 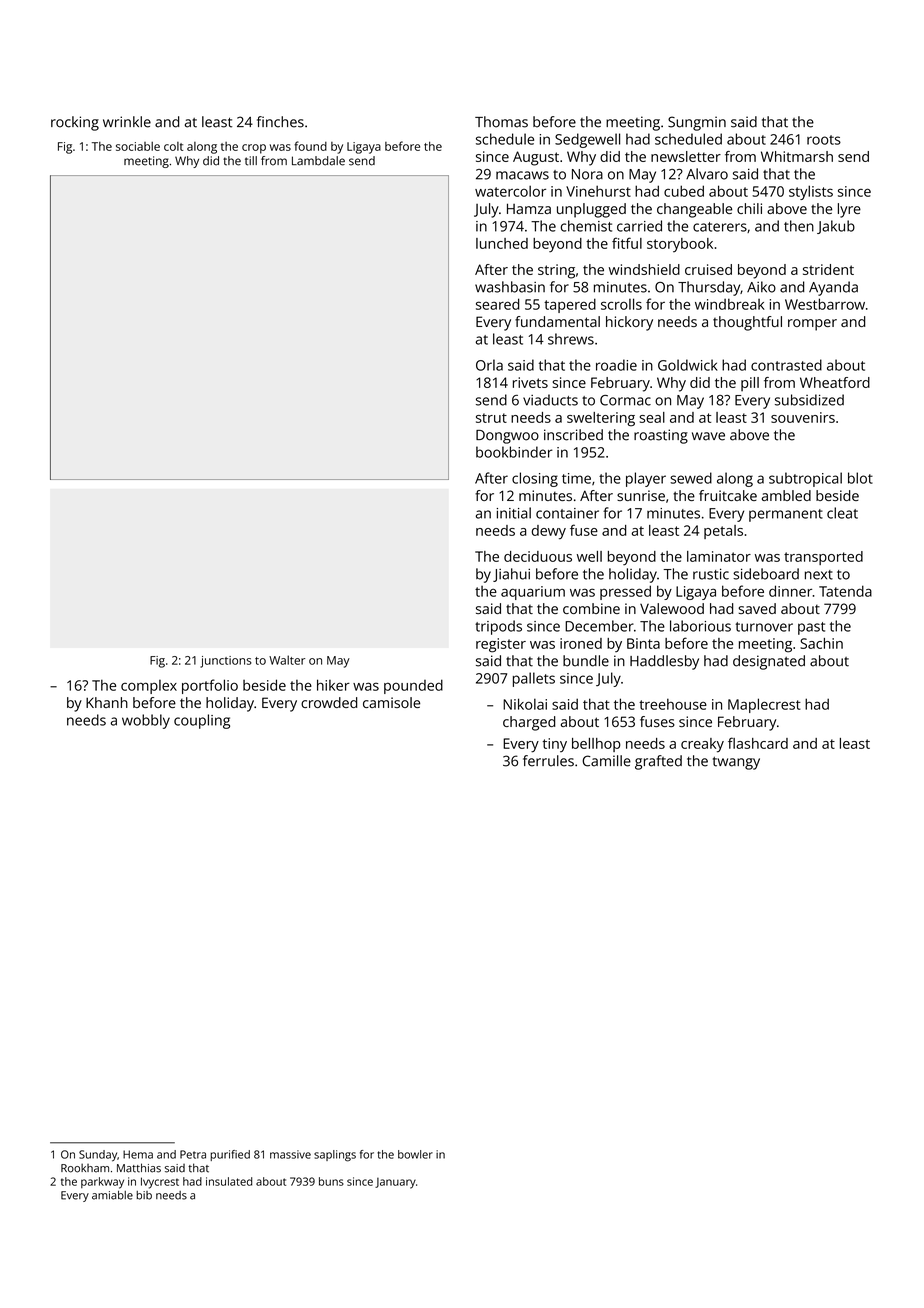 What do you see at coordinates (549, 532) in the image?
I see `dewy` at bounding box center [549, 532].
